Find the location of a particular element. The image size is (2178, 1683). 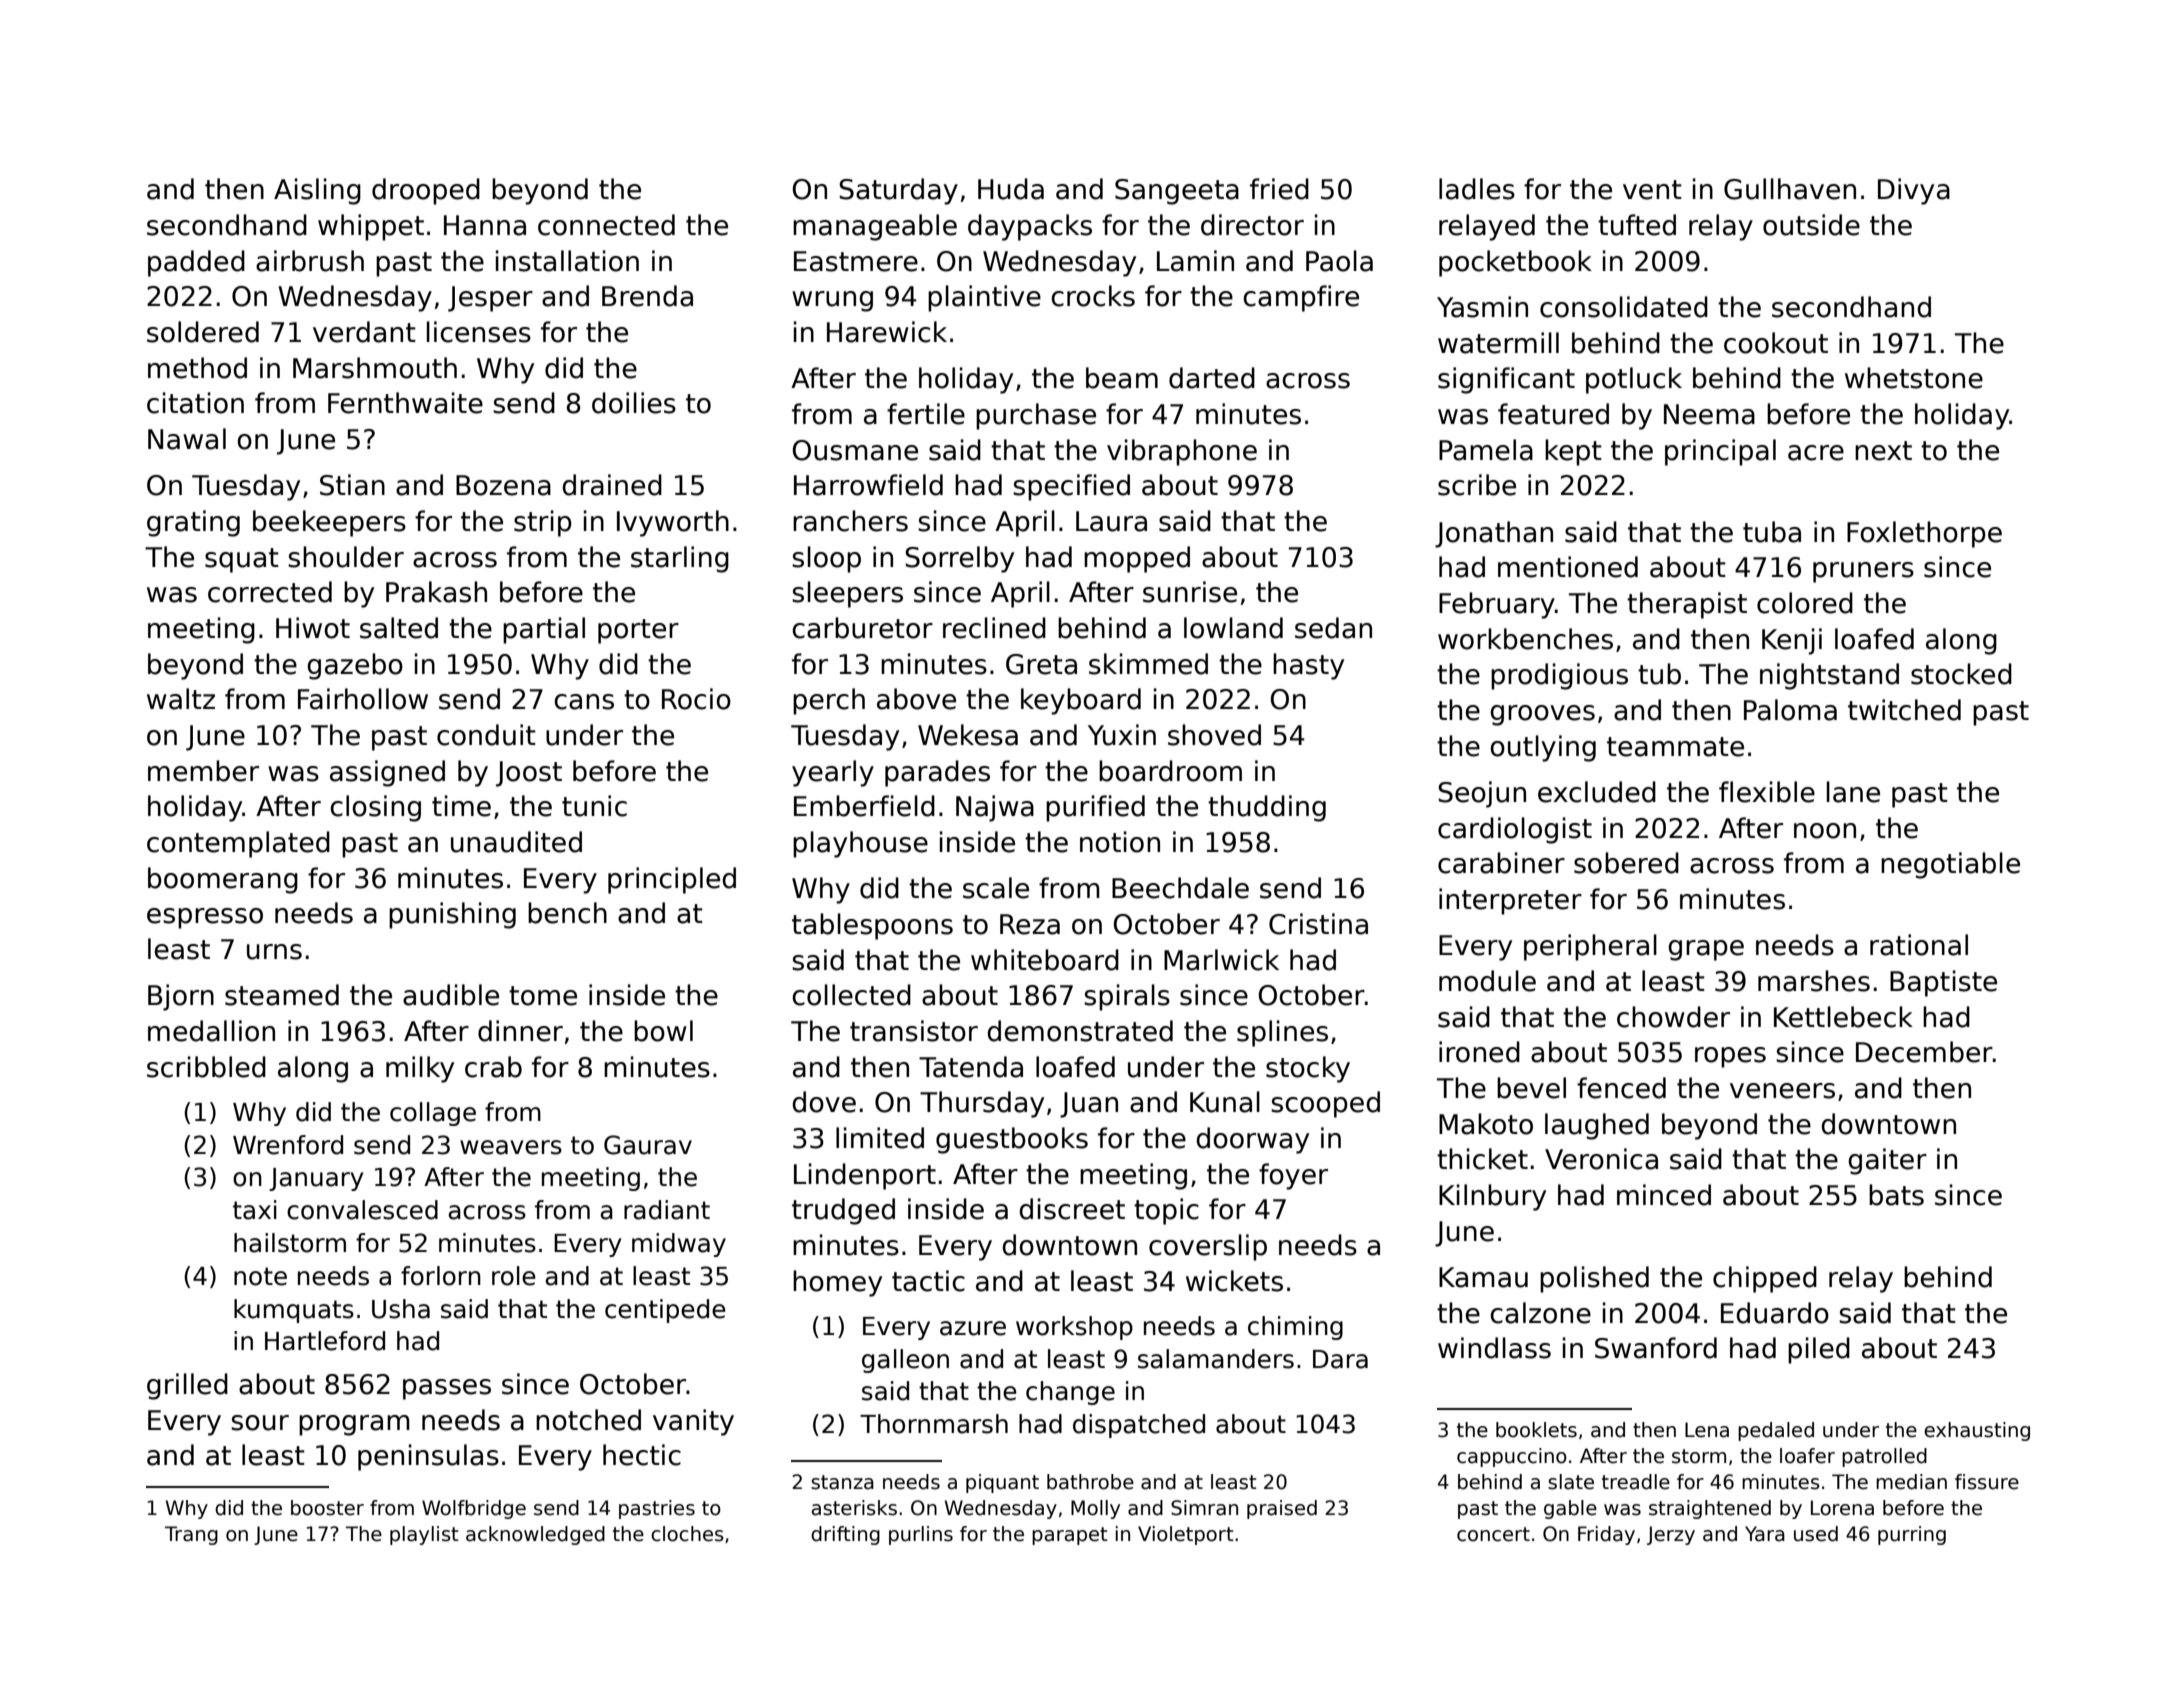

Violetport is located at coordinates (1186, 1535).
